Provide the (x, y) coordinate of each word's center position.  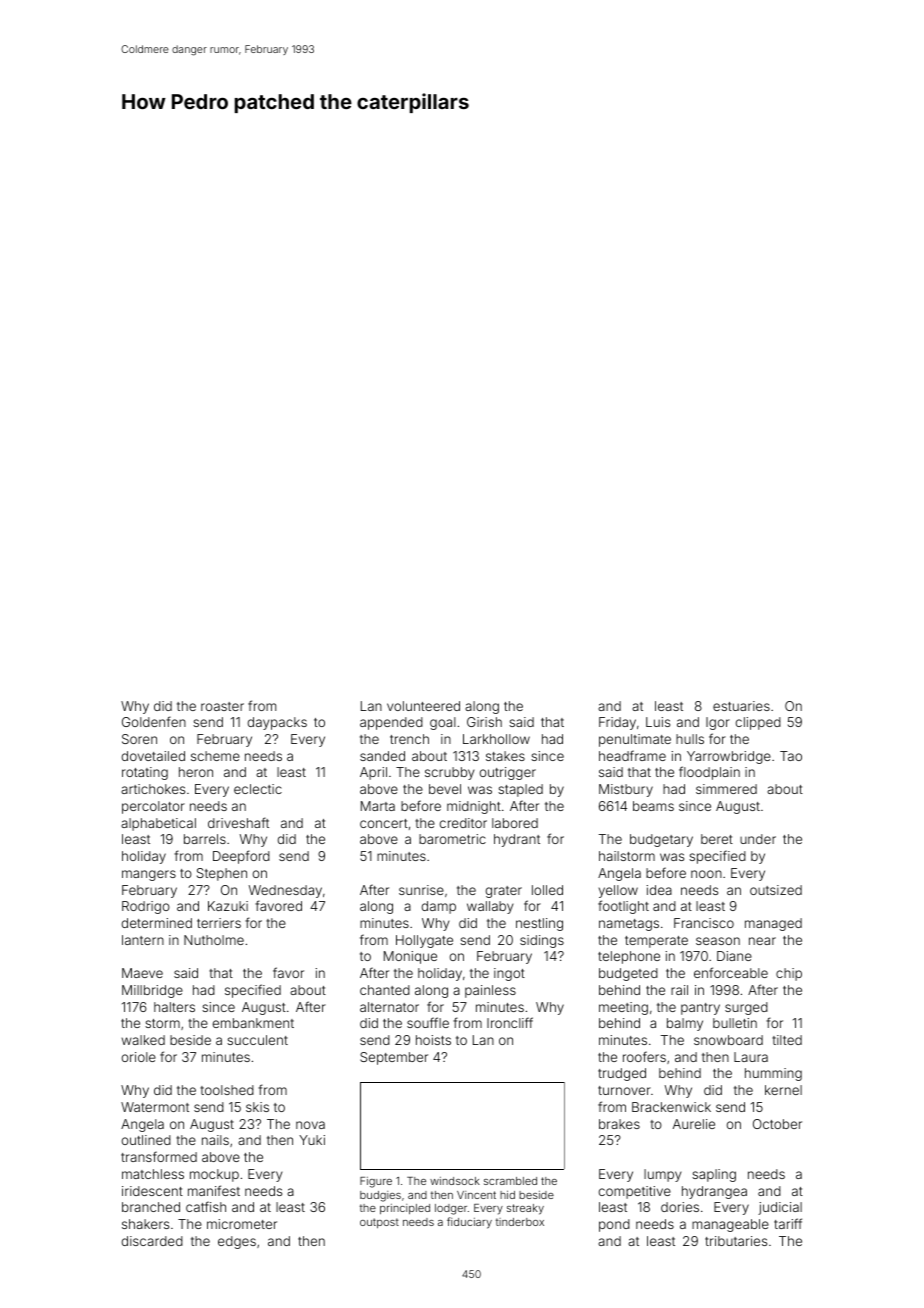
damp (439, 907)
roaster (222, 706)
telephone (629, 957)
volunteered (423, 706)
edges (237, 1242)
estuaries (741, 706)
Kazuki (228, 906)
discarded (152, 1241)
